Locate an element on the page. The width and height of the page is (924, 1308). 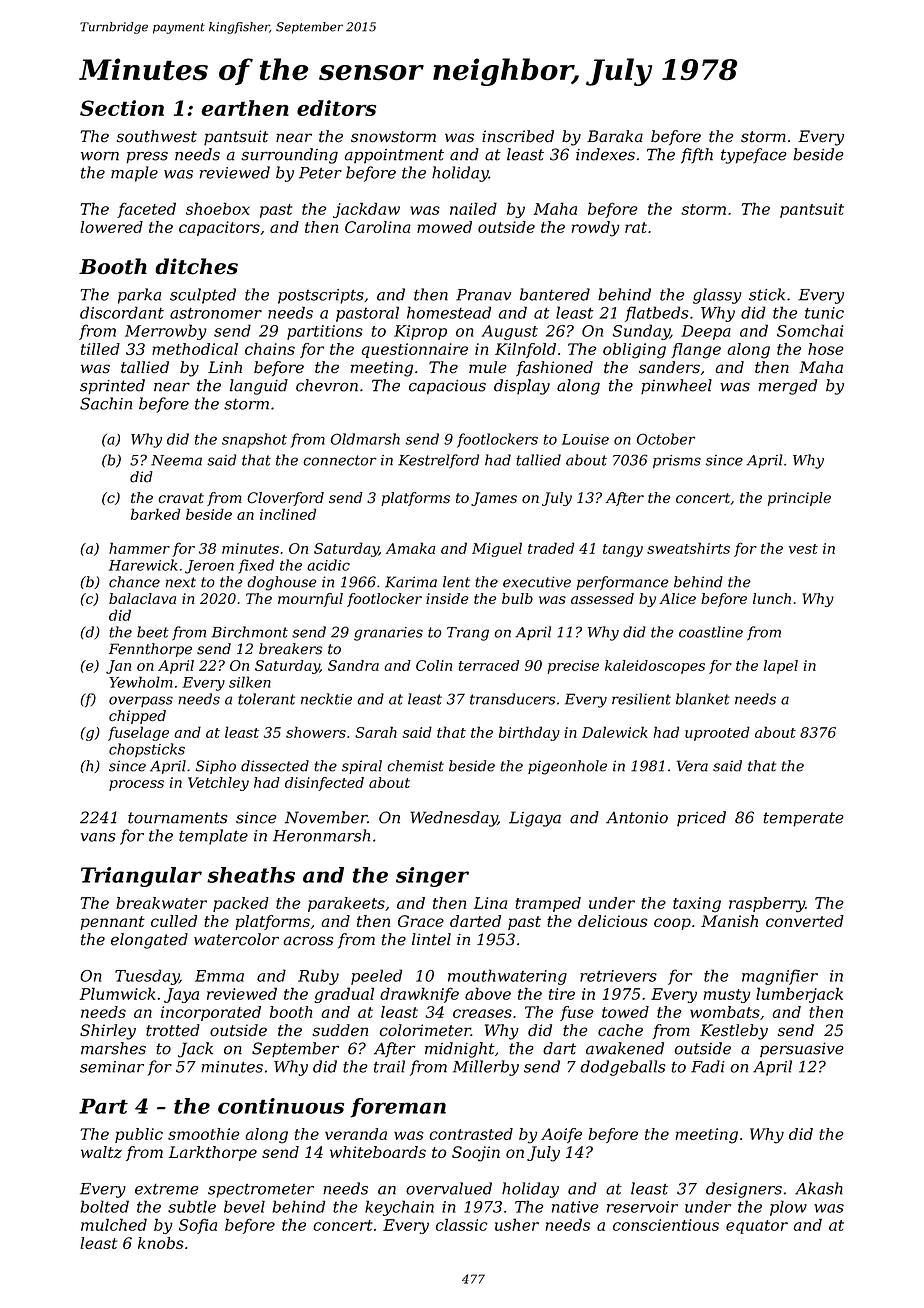
editors is located at coordinates (336, 108).
